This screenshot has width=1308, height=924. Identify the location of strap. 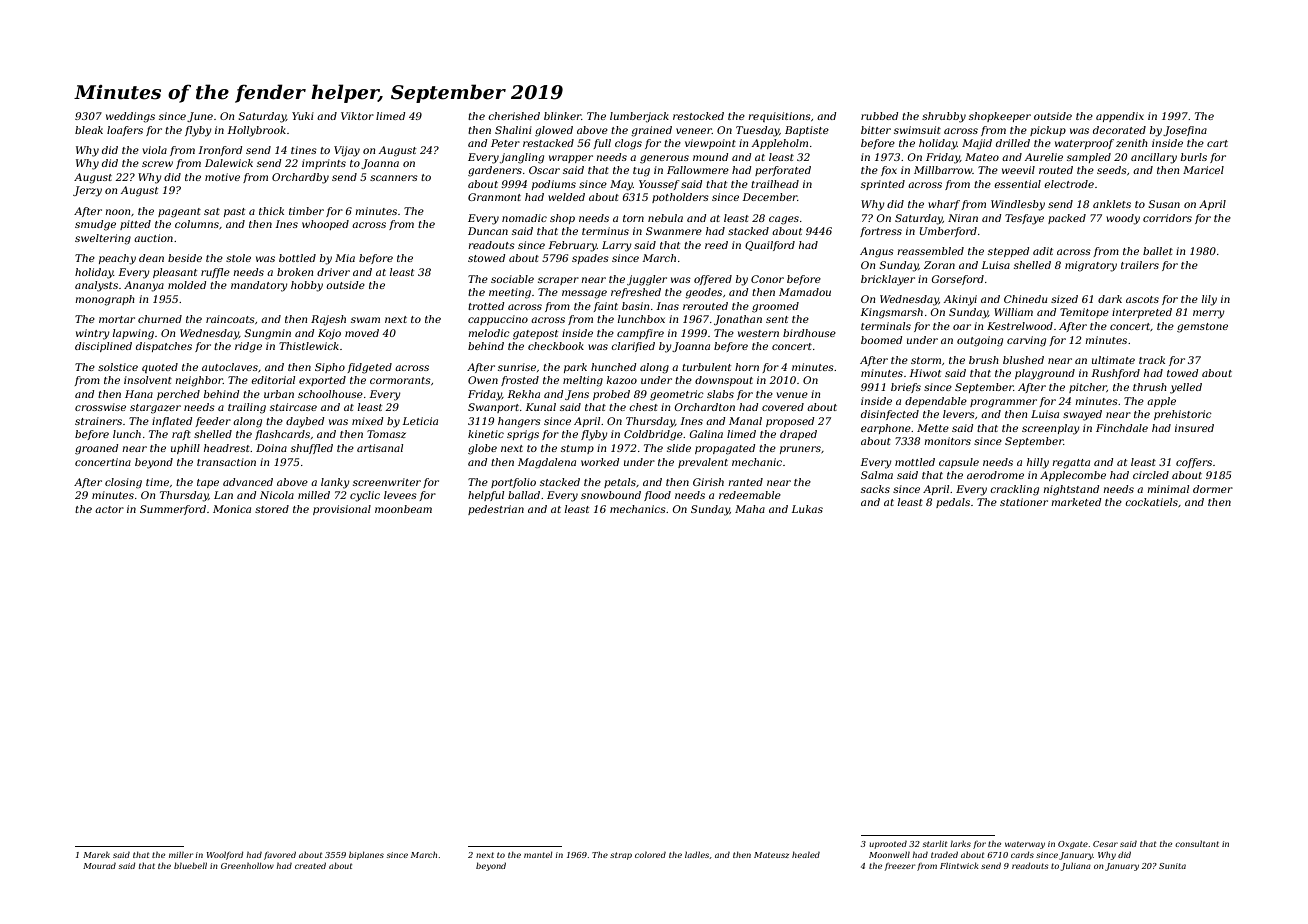
(621, 856).
